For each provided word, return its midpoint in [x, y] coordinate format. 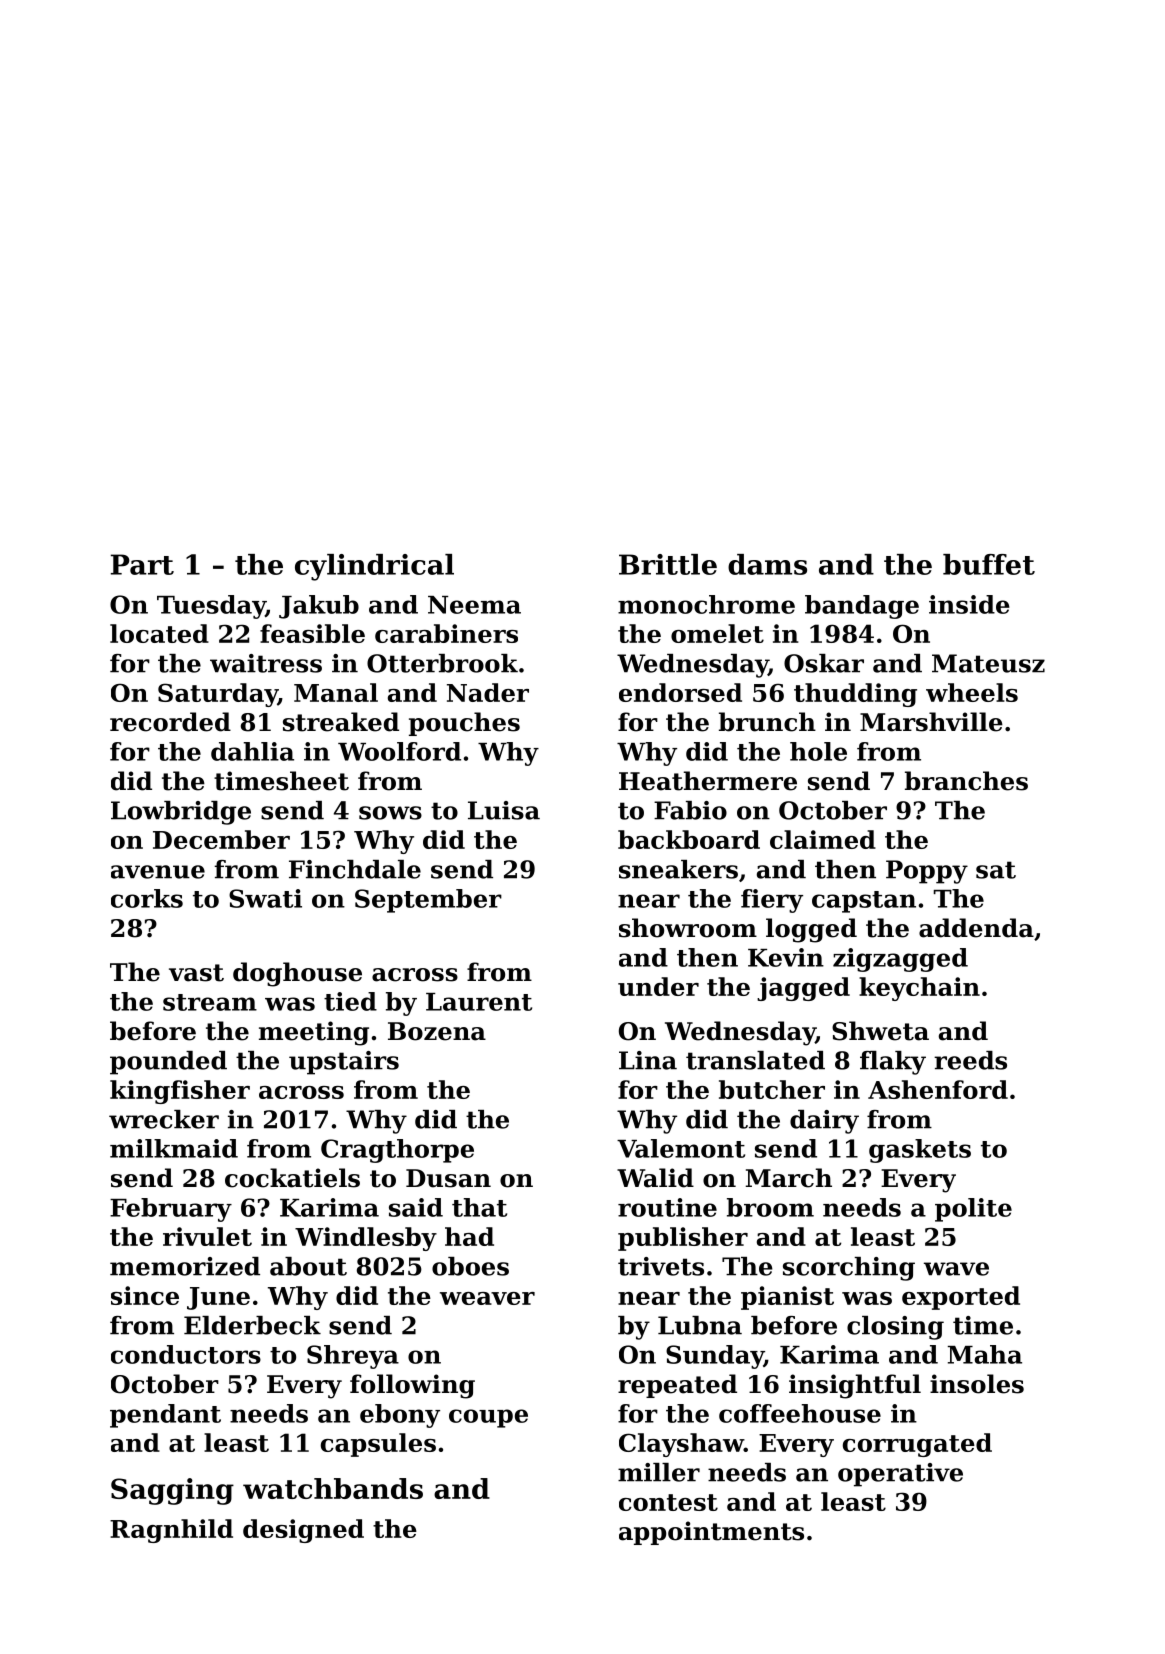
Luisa [504, 810]
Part [142, 564]
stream [210, 1002]
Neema [474, 605]
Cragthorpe [397, 1151]
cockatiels [292, 1178]
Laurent [479, 1002]
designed [303, 1531]
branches [966, 781]
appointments [711, 1533]
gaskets [920, 1151]
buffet [989, 564]
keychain [919, 989]
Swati [265, 898]
